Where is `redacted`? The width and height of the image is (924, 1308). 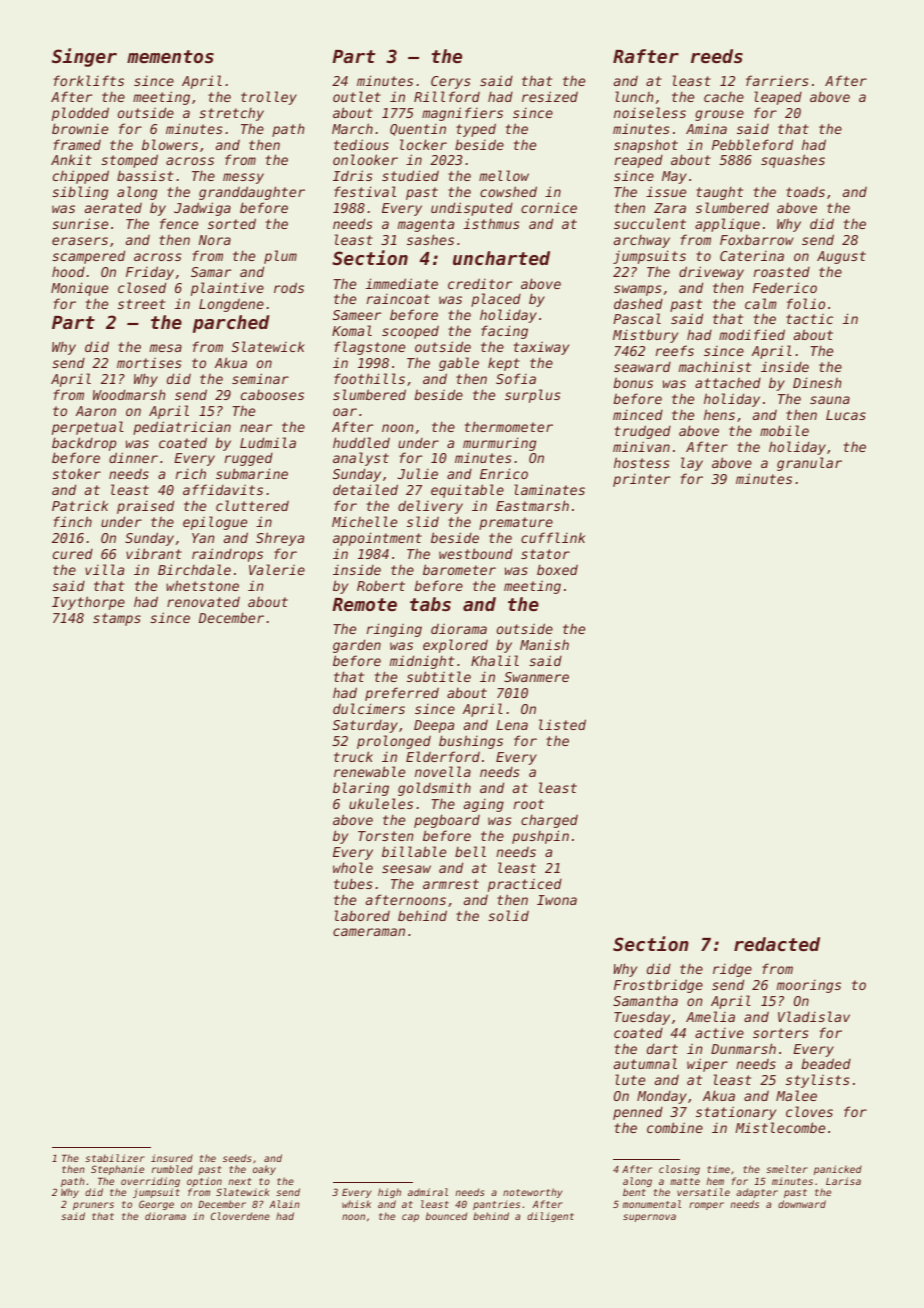
redacted is located at coordinates (777, 944).
